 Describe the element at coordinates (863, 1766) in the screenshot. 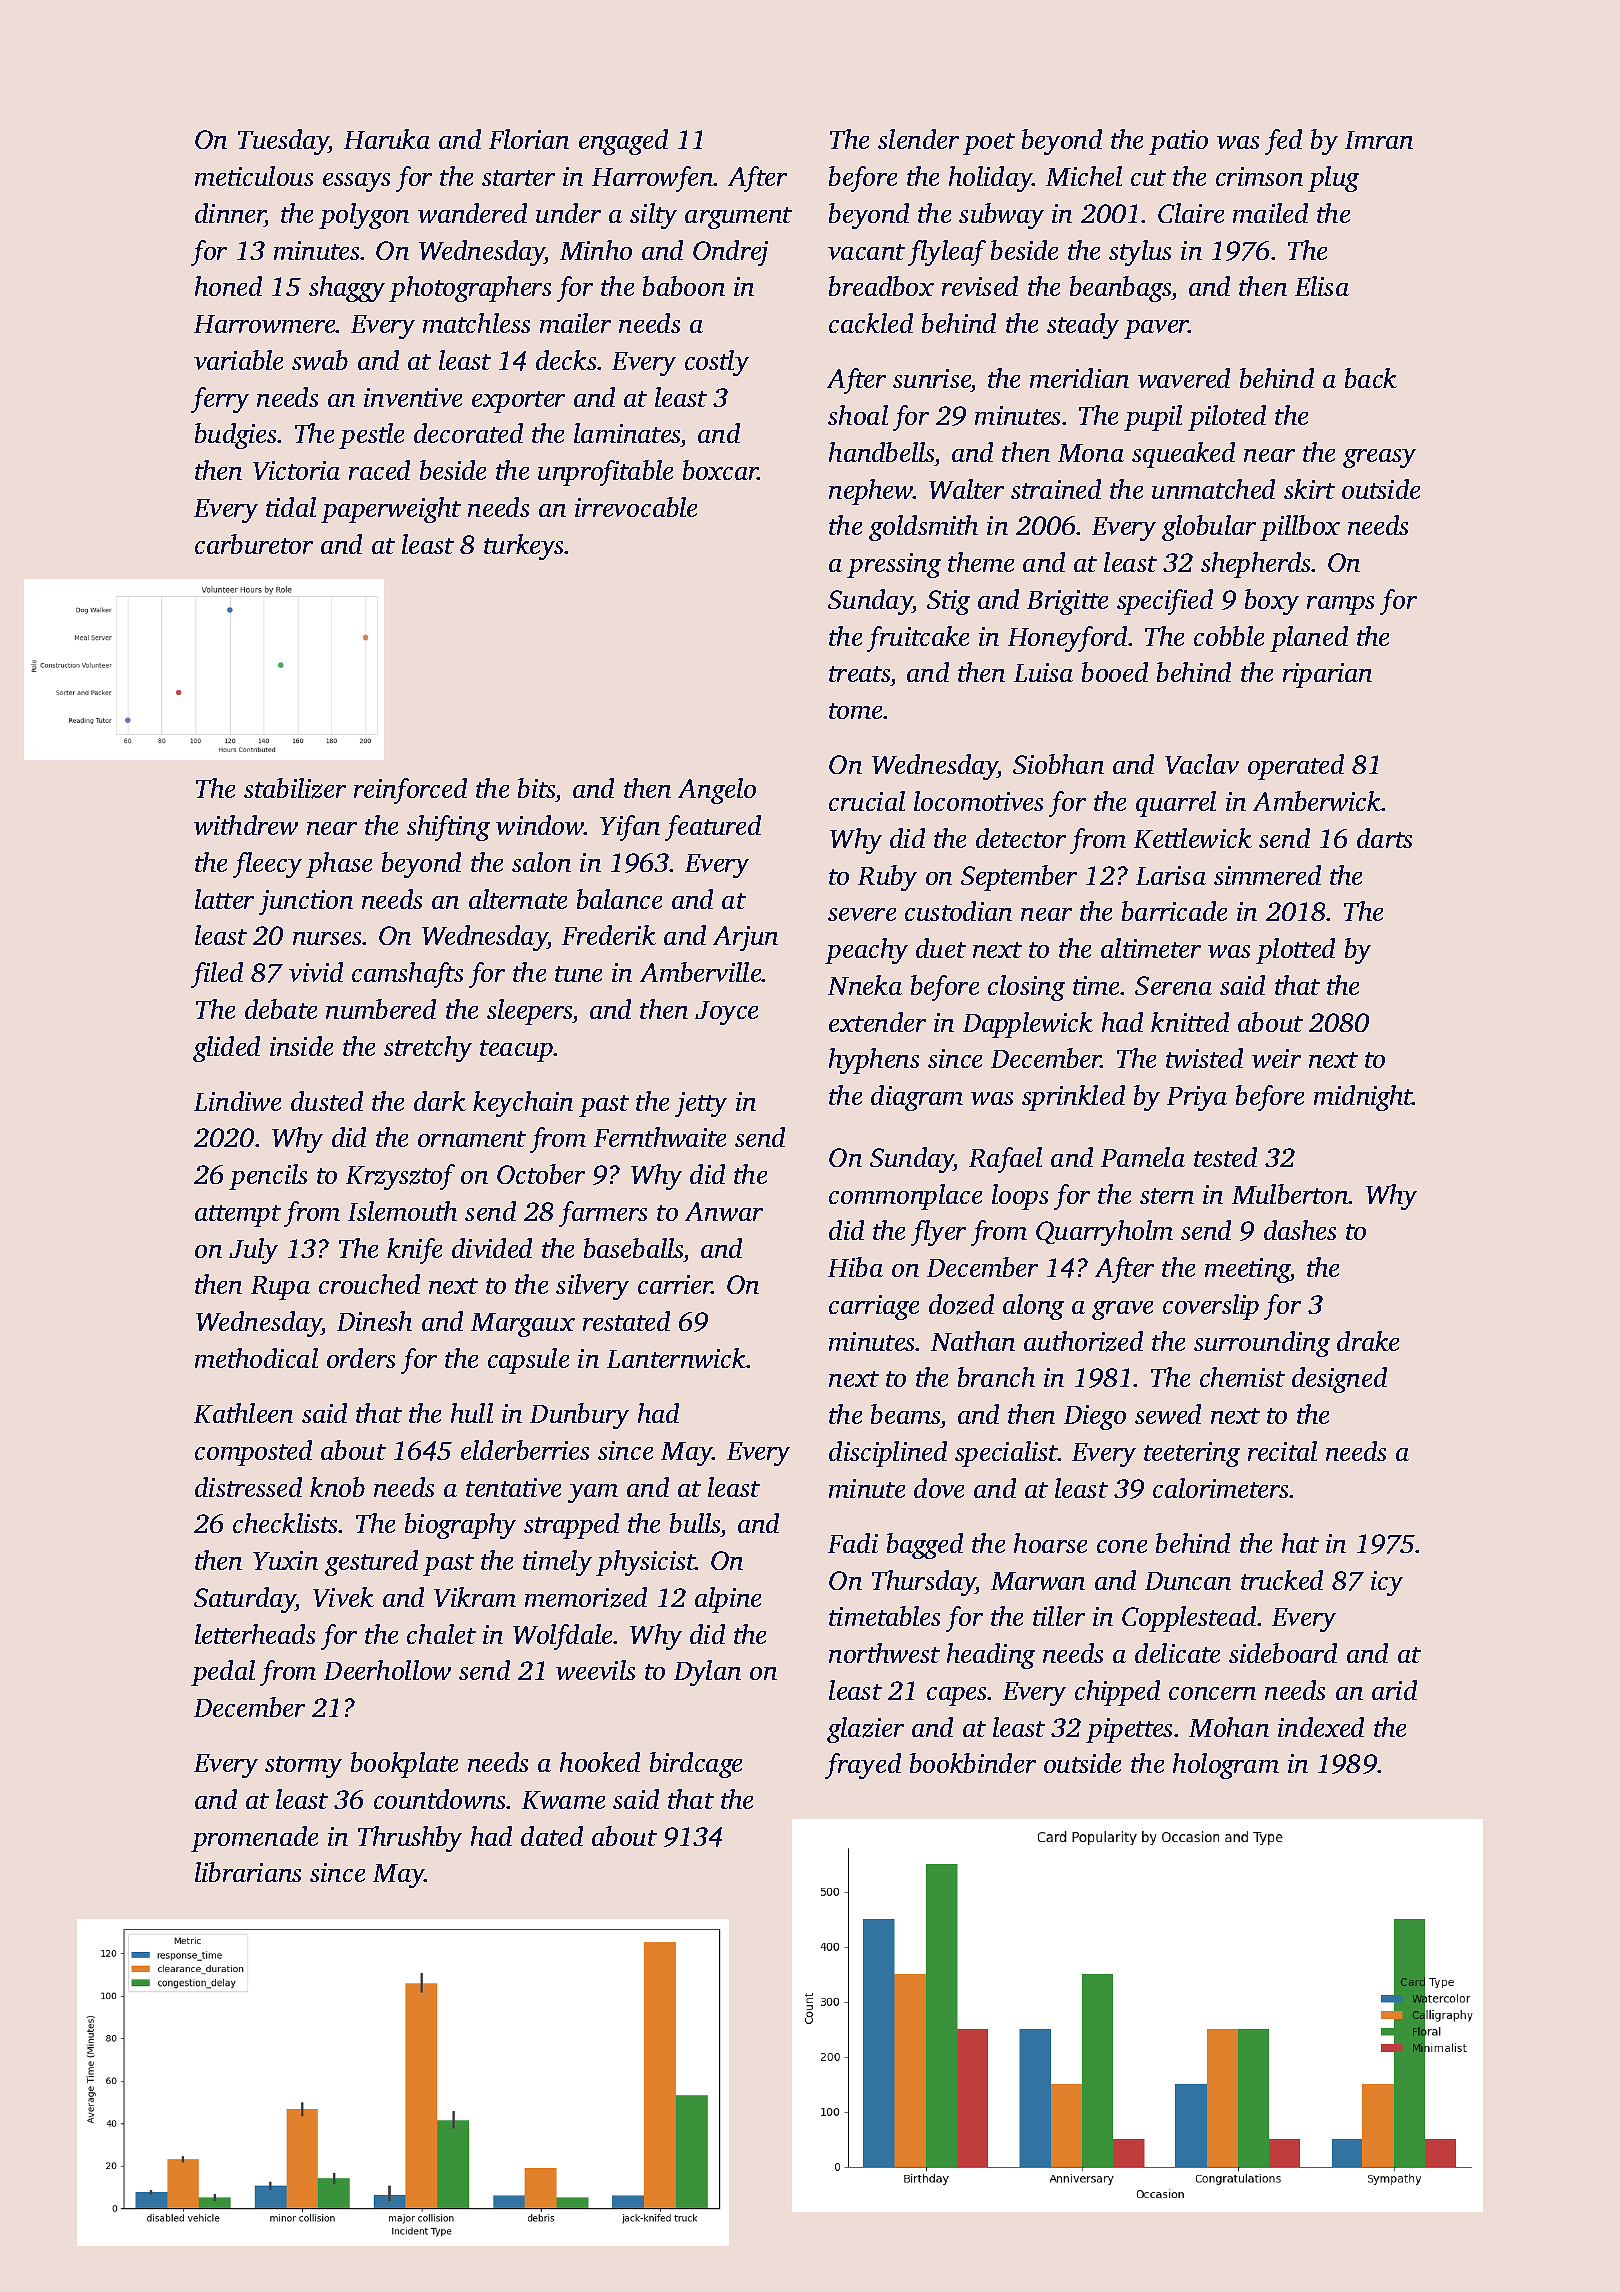

I see `frayed` at that location.
